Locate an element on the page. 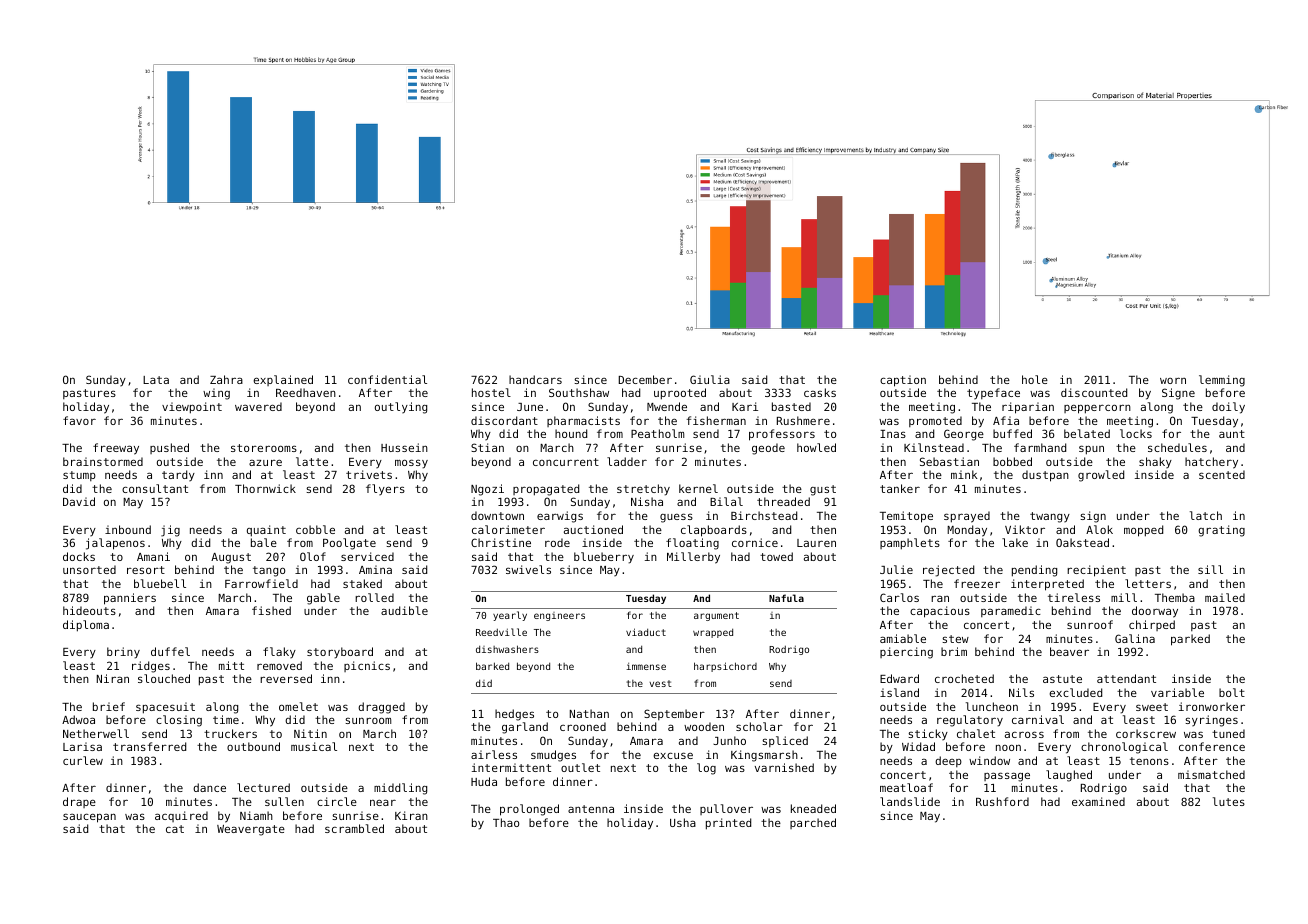 This image has height=924, width=1308. Giulia is located at coordinates (710, 379).
